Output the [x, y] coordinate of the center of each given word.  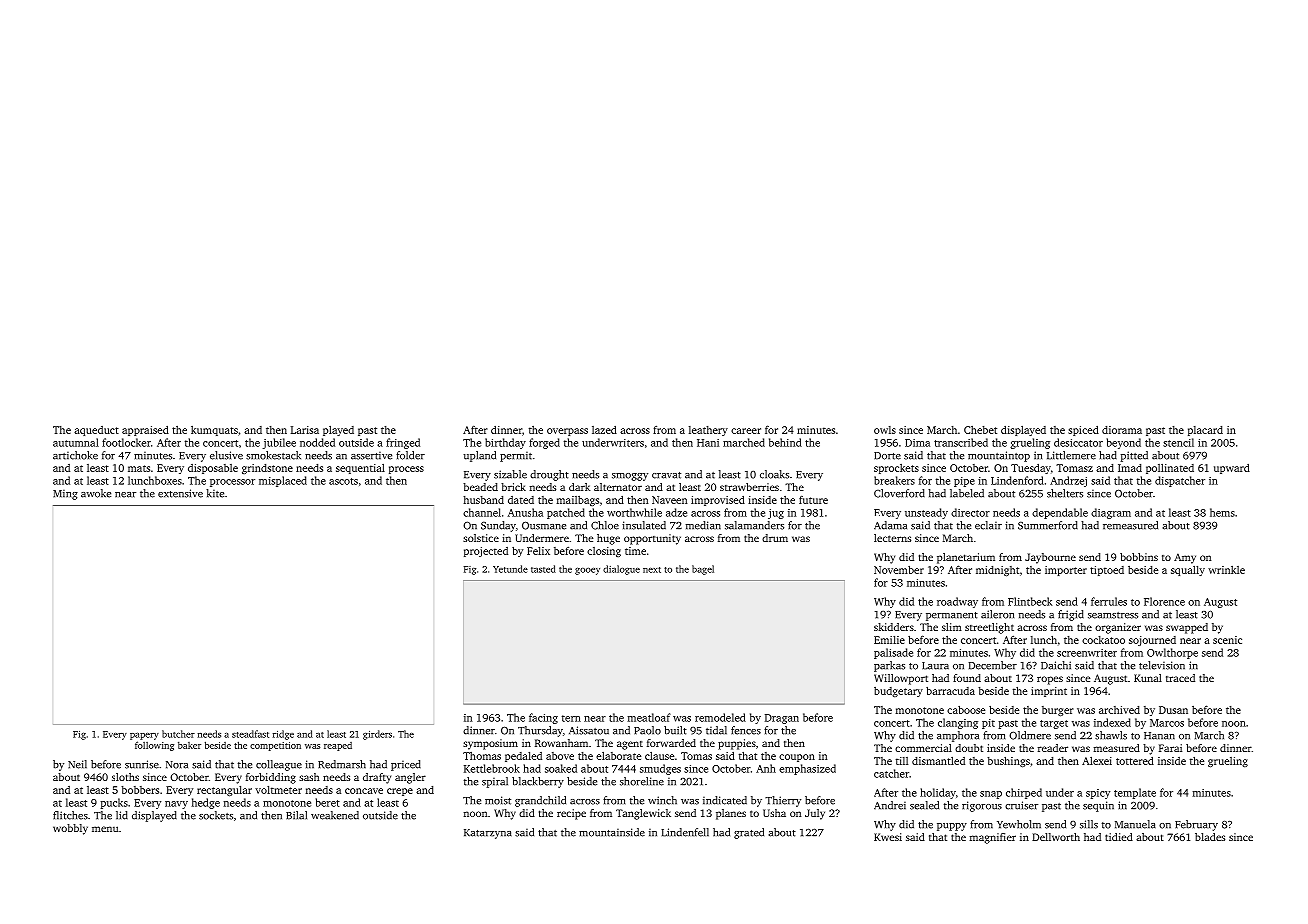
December [993, 665]
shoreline [642, 781]
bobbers [140, 790]
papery [144, 736]
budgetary [898, 692]
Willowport [901, 679]
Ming [65, 495]
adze [676, 512]
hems [1222, 512]
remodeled [720, 717]
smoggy [630, 477]
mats [139, 468]
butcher [178, 734]
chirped [1024, 793]
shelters [1065, 493]
